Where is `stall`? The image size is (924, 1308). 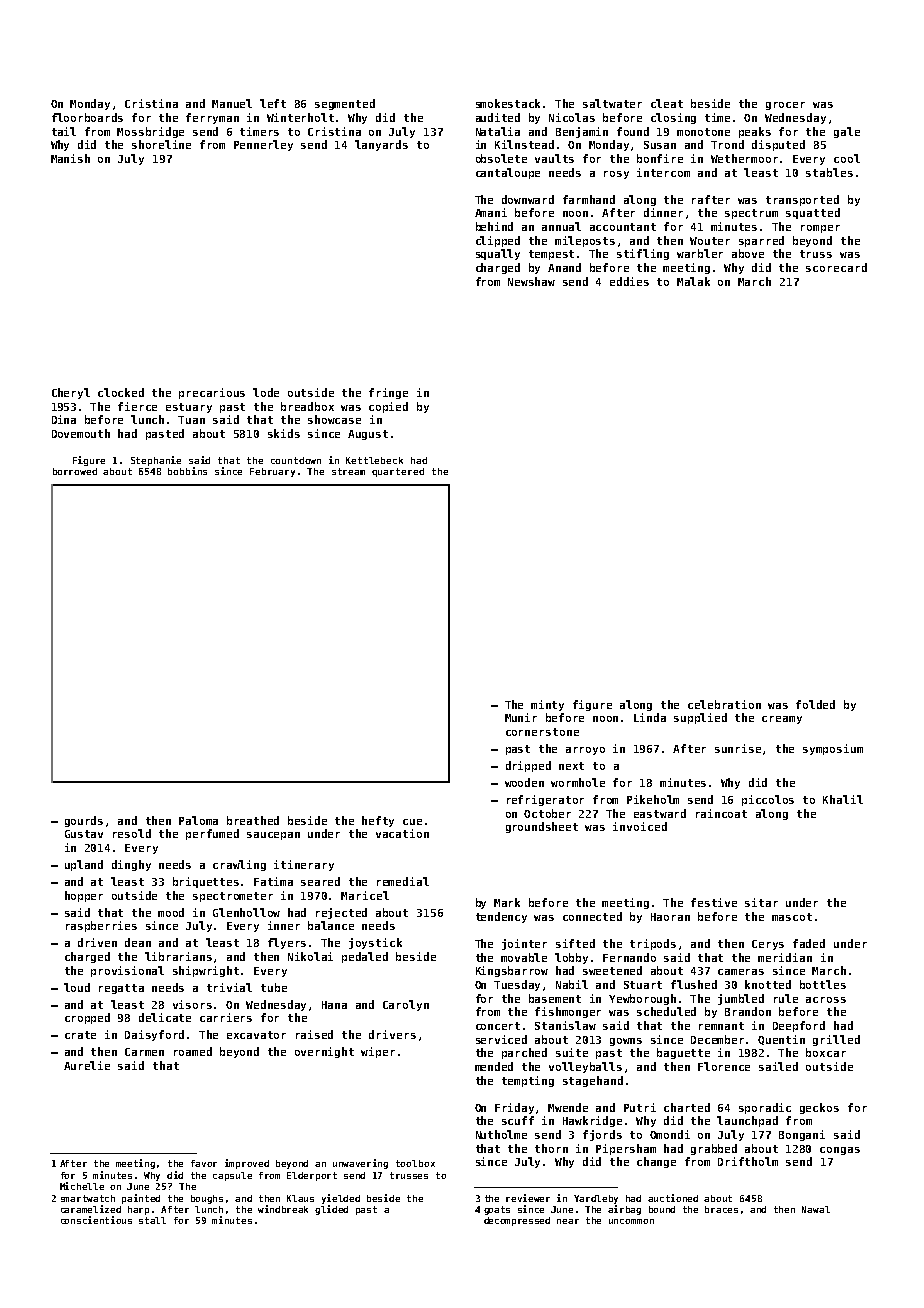 stall is located at coordinates (152, 1220).
